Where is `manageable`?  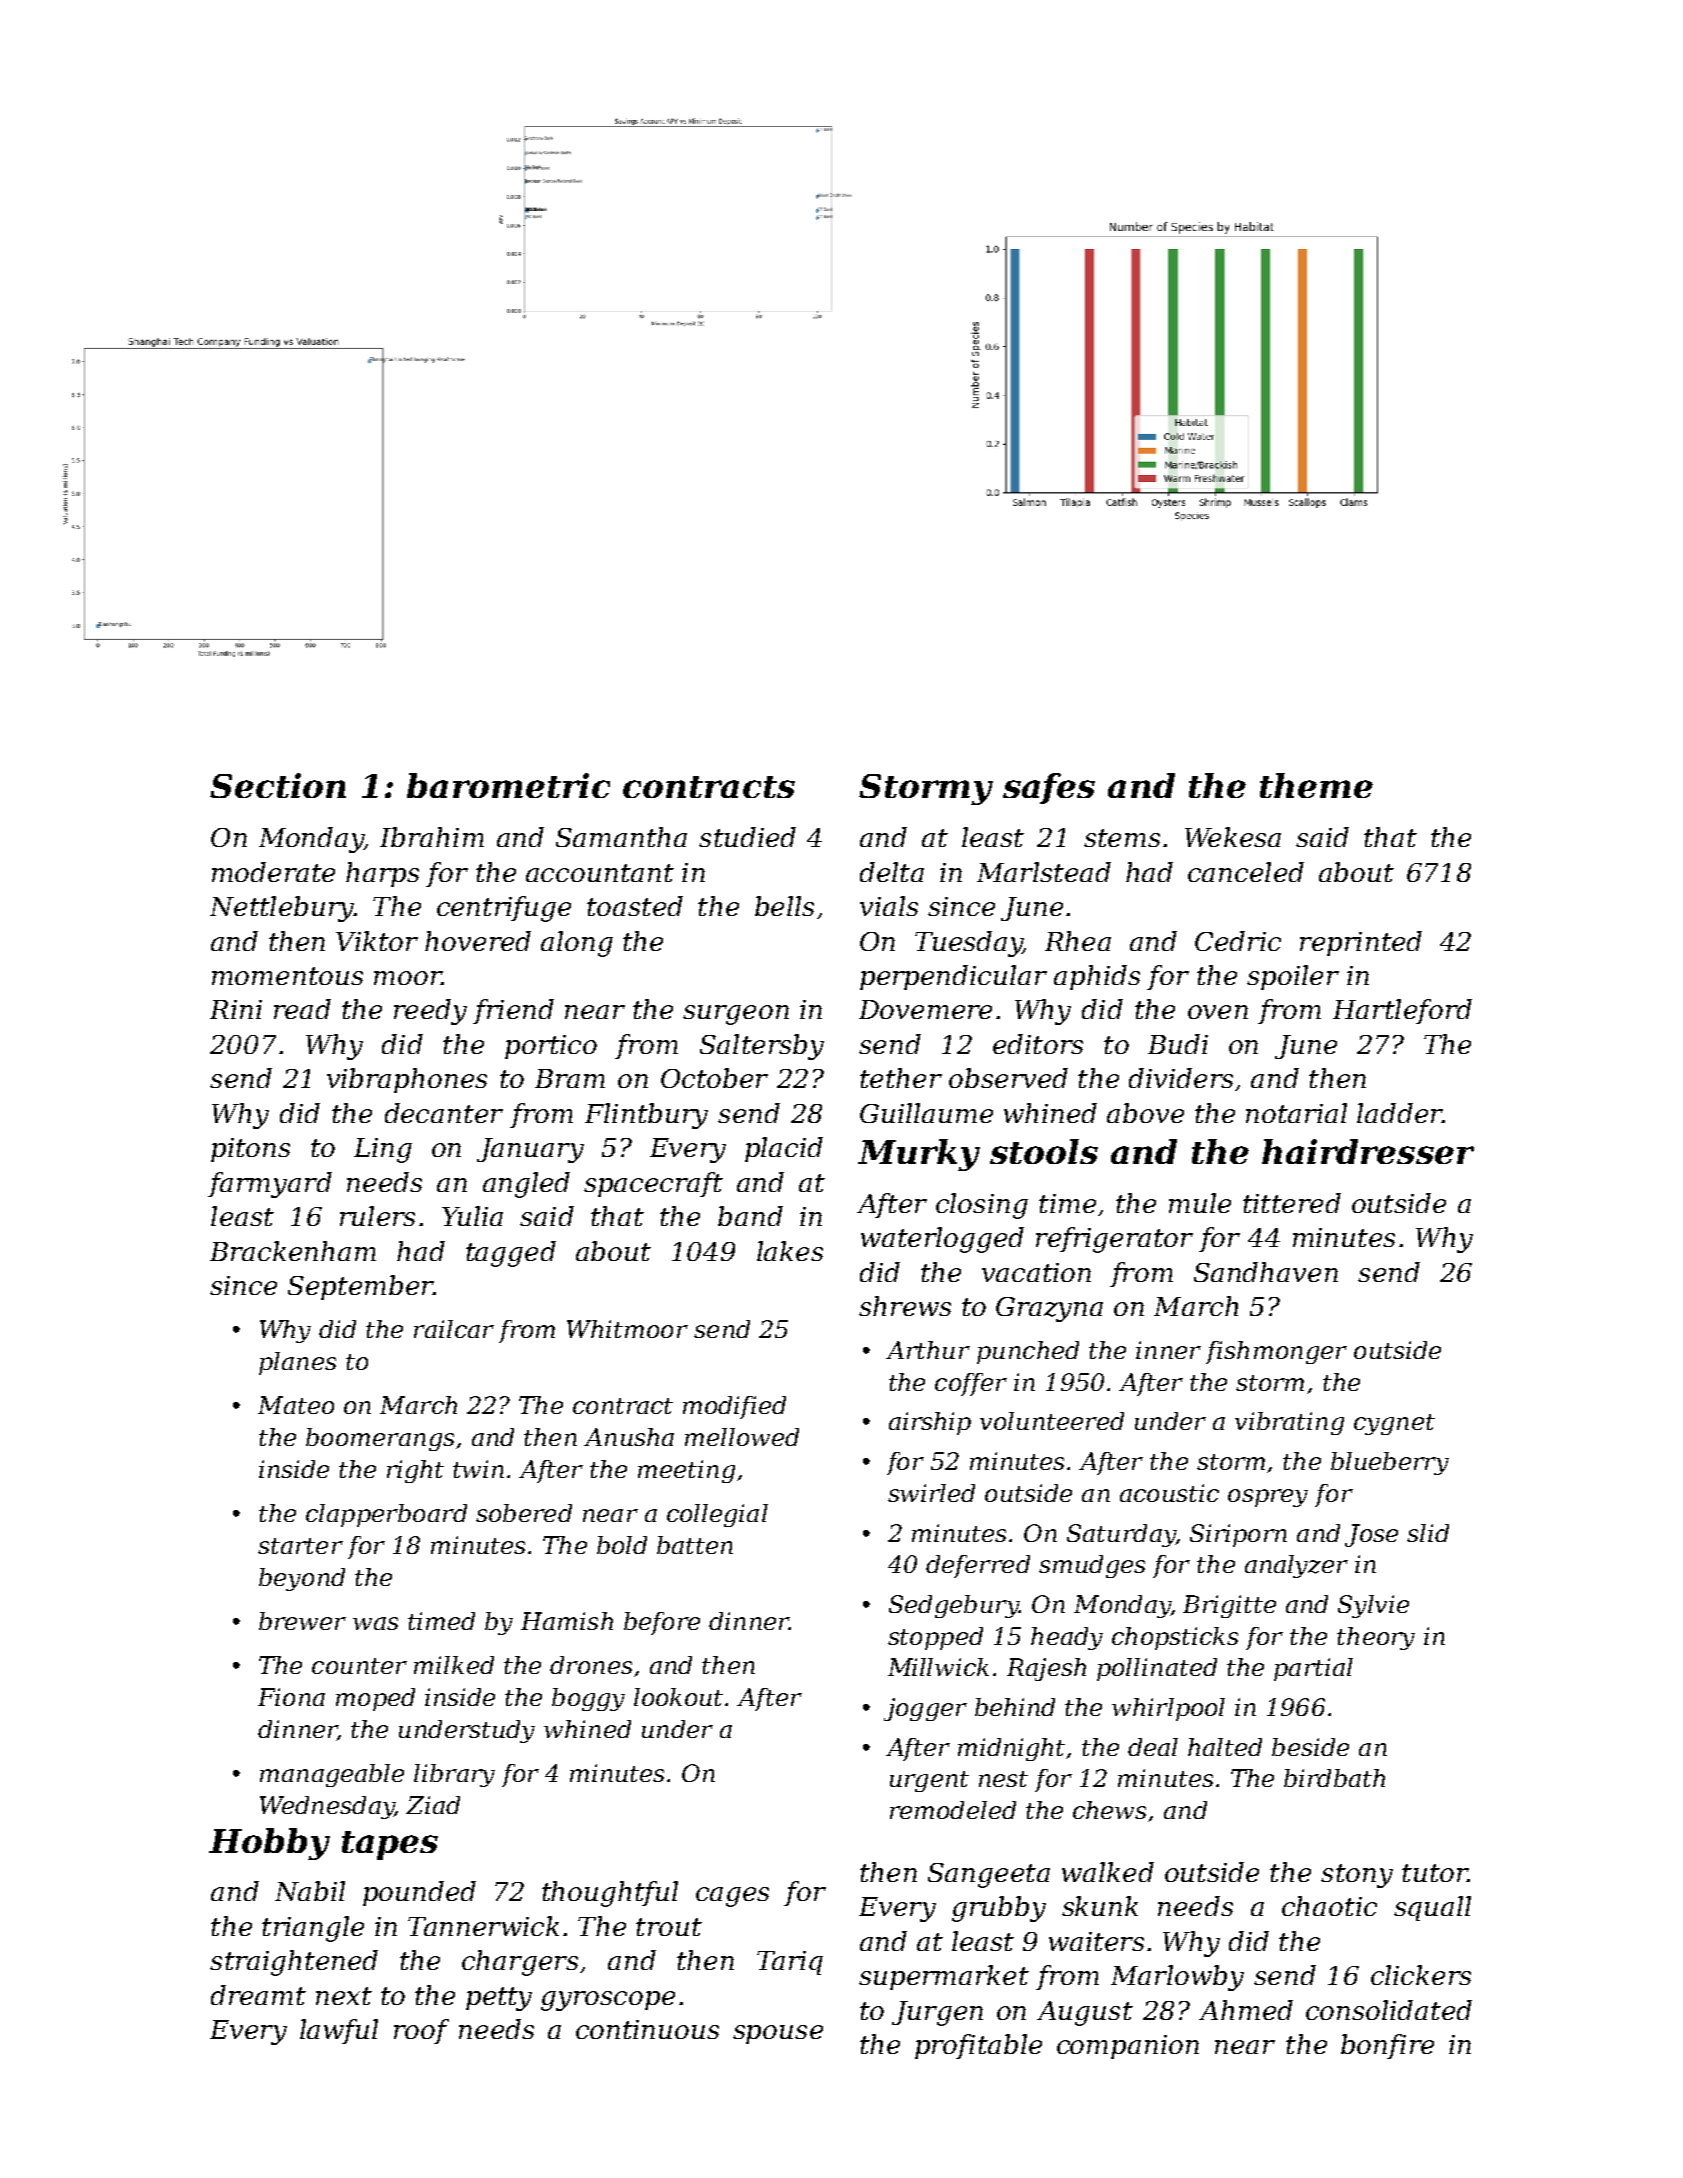 manageable is located at coordinates (332, 1775).
